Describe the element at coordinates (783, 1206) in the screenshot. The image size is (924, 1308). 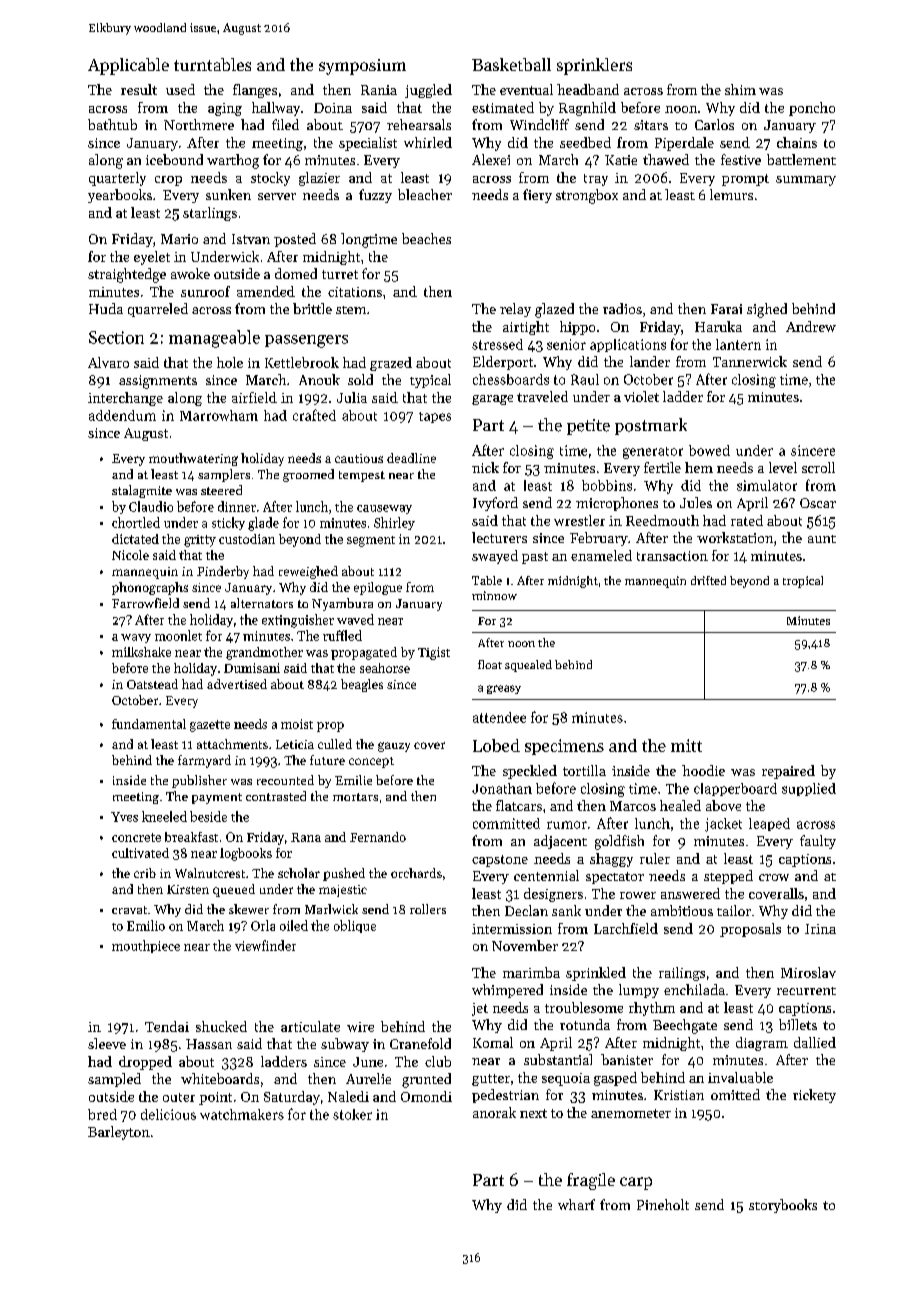
I see `storybooks` at that location.
